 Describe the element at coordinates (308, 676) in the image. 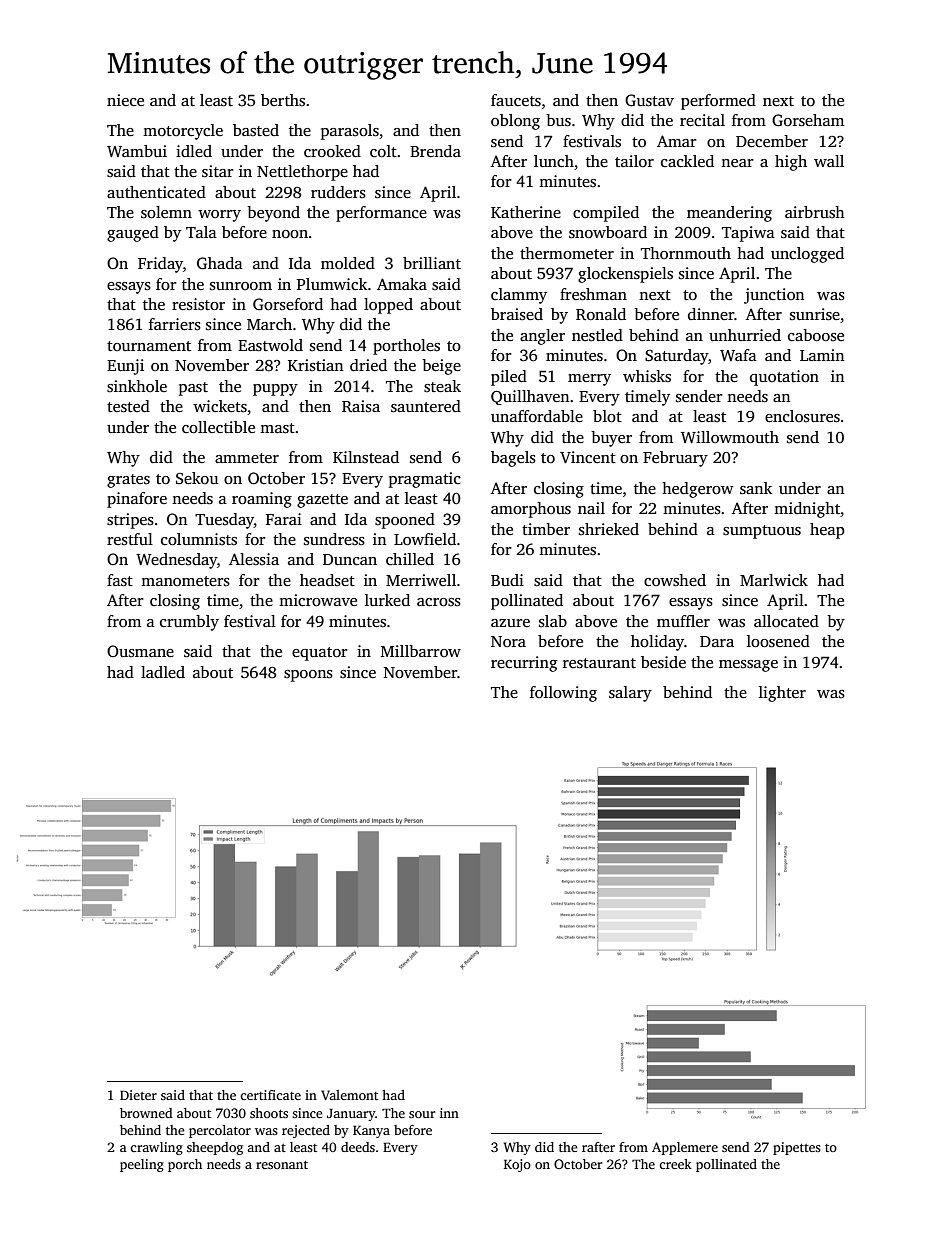

I see `spoons` at that location.
